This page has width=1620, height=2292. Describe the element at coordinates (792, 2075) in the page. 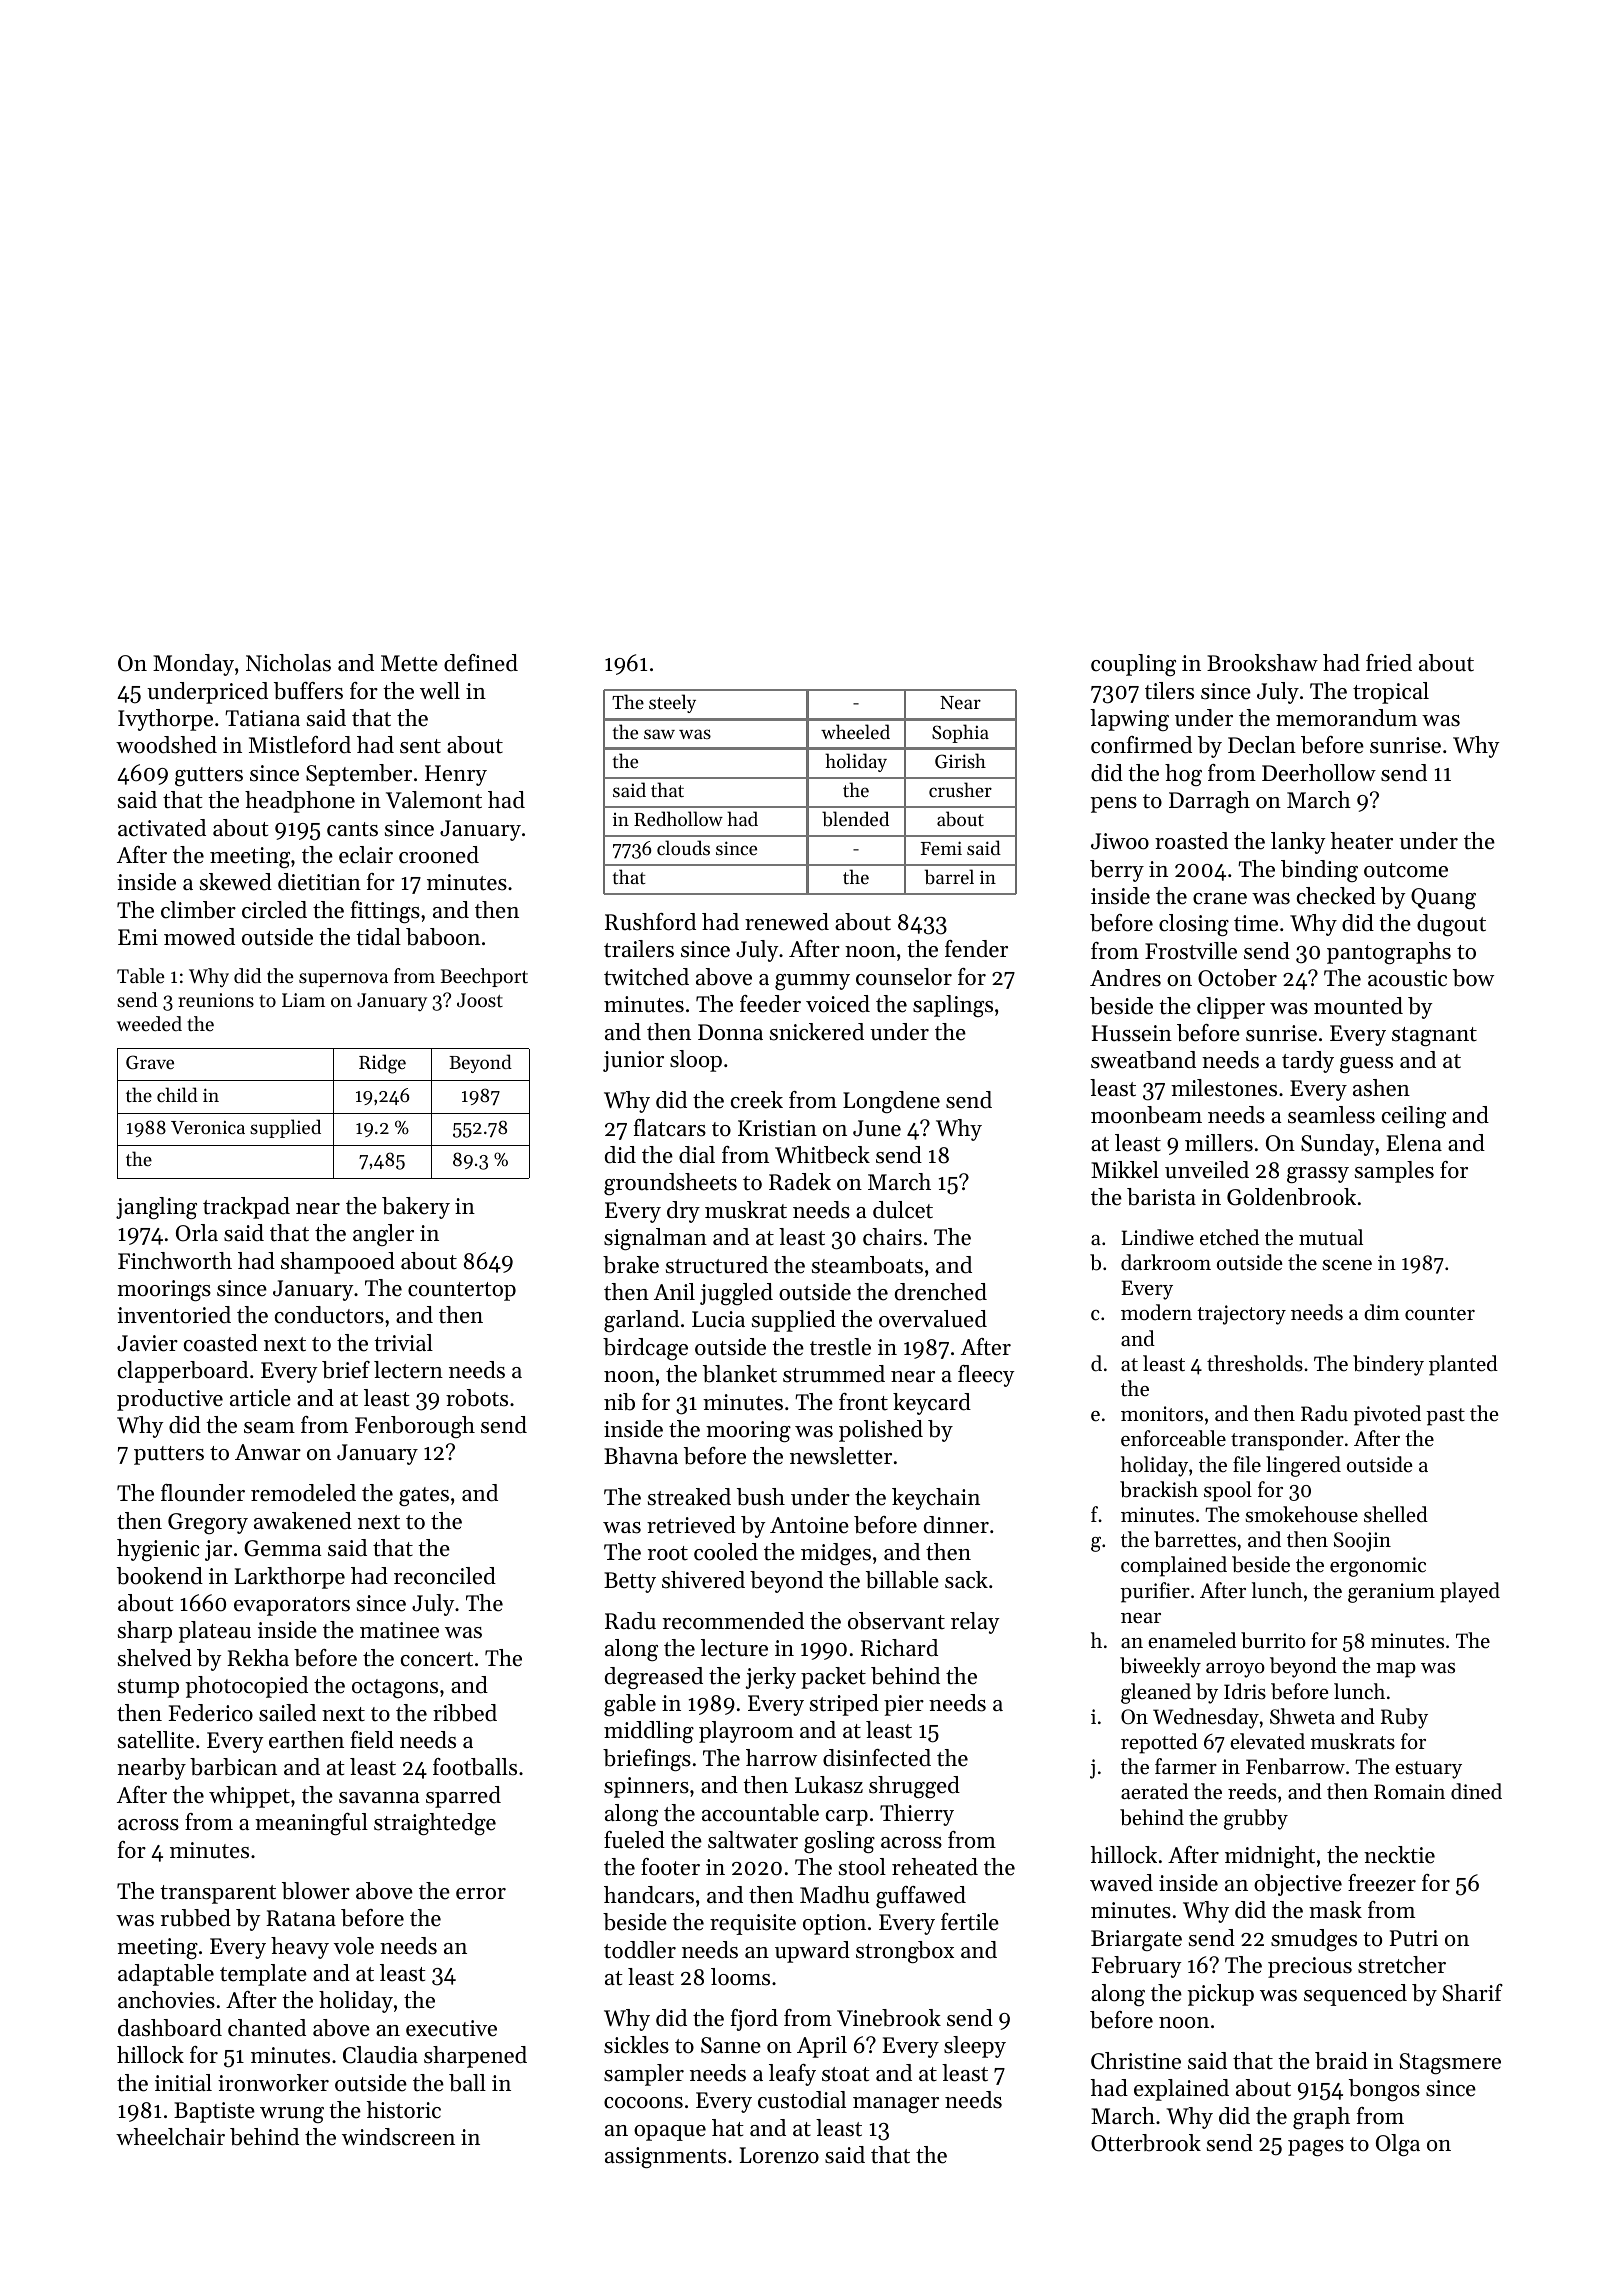

I see `leafy` at that location.
